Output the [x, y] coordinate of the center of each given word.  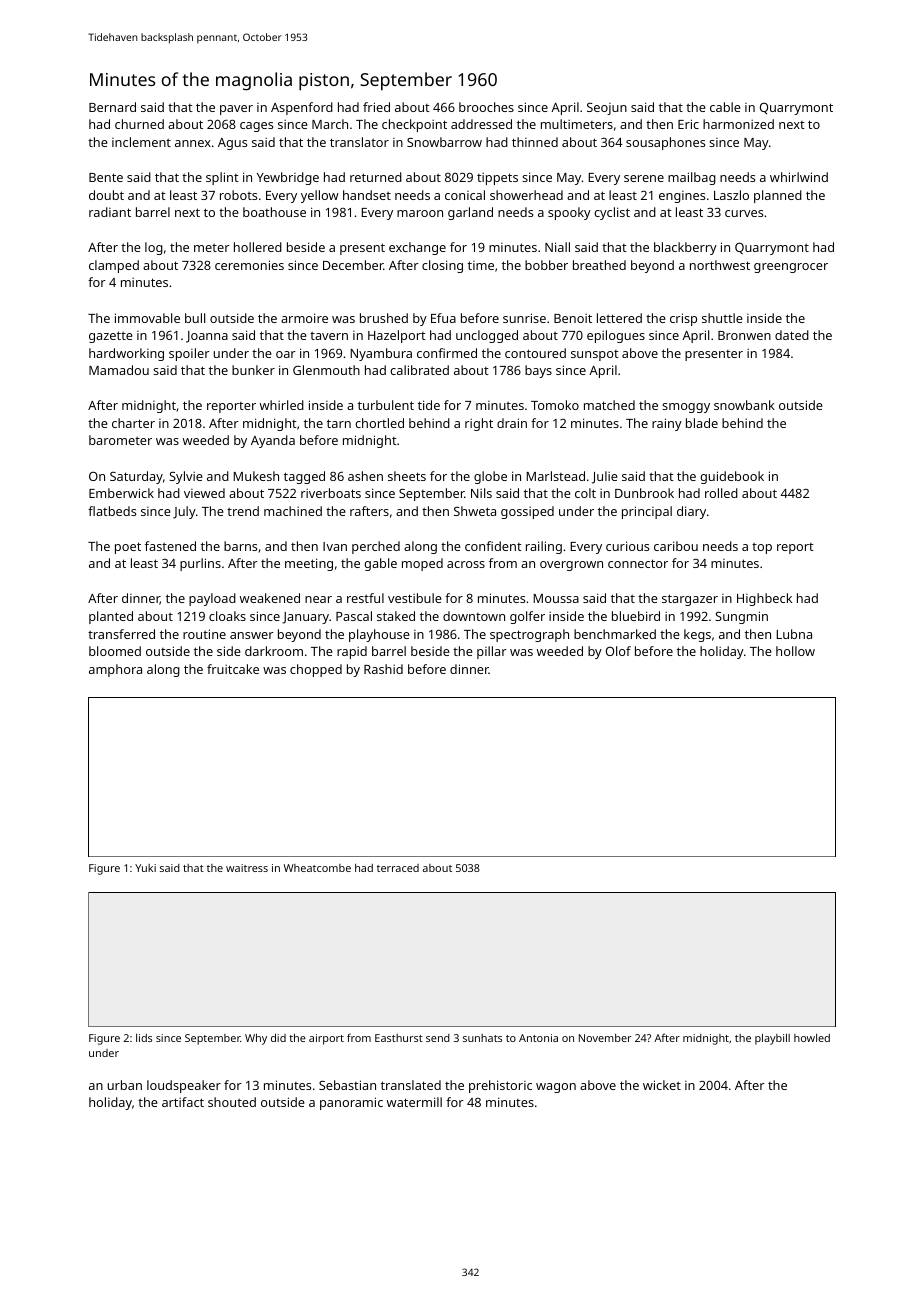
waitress [247, 868]
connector [638, 563]
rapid [352, 652]
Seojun [607, 109]
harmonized [738, 124]
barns [240, 546]
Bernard [112, 107]
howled [812, 1038]
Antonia [538, 1038]
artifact [183, 1102]
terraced [398, 868]
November [605, 1038]
